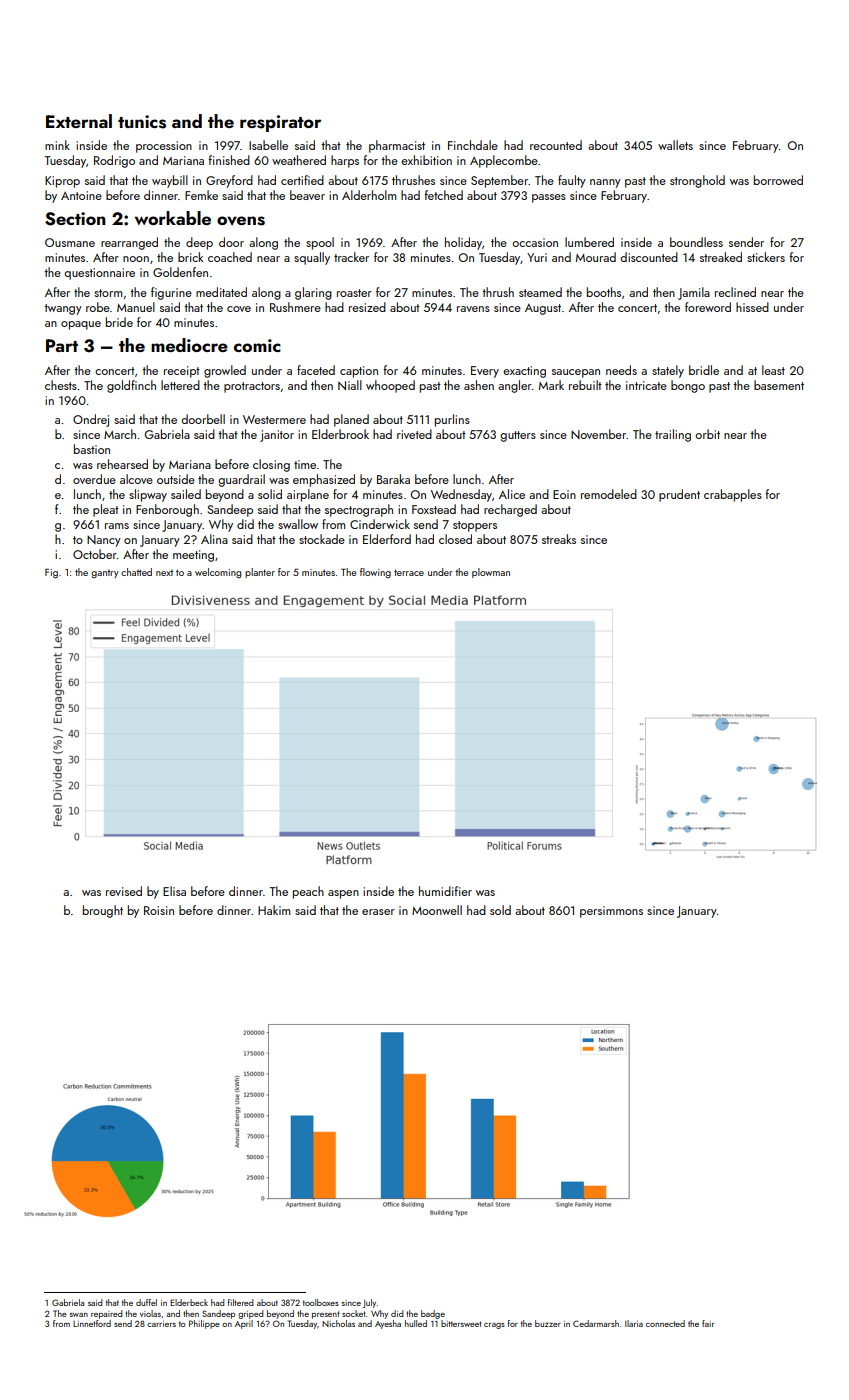 The image size is (849, 1400). Describe the element at coordinates (105, 573) in the page. I see `gantry` at that location.
